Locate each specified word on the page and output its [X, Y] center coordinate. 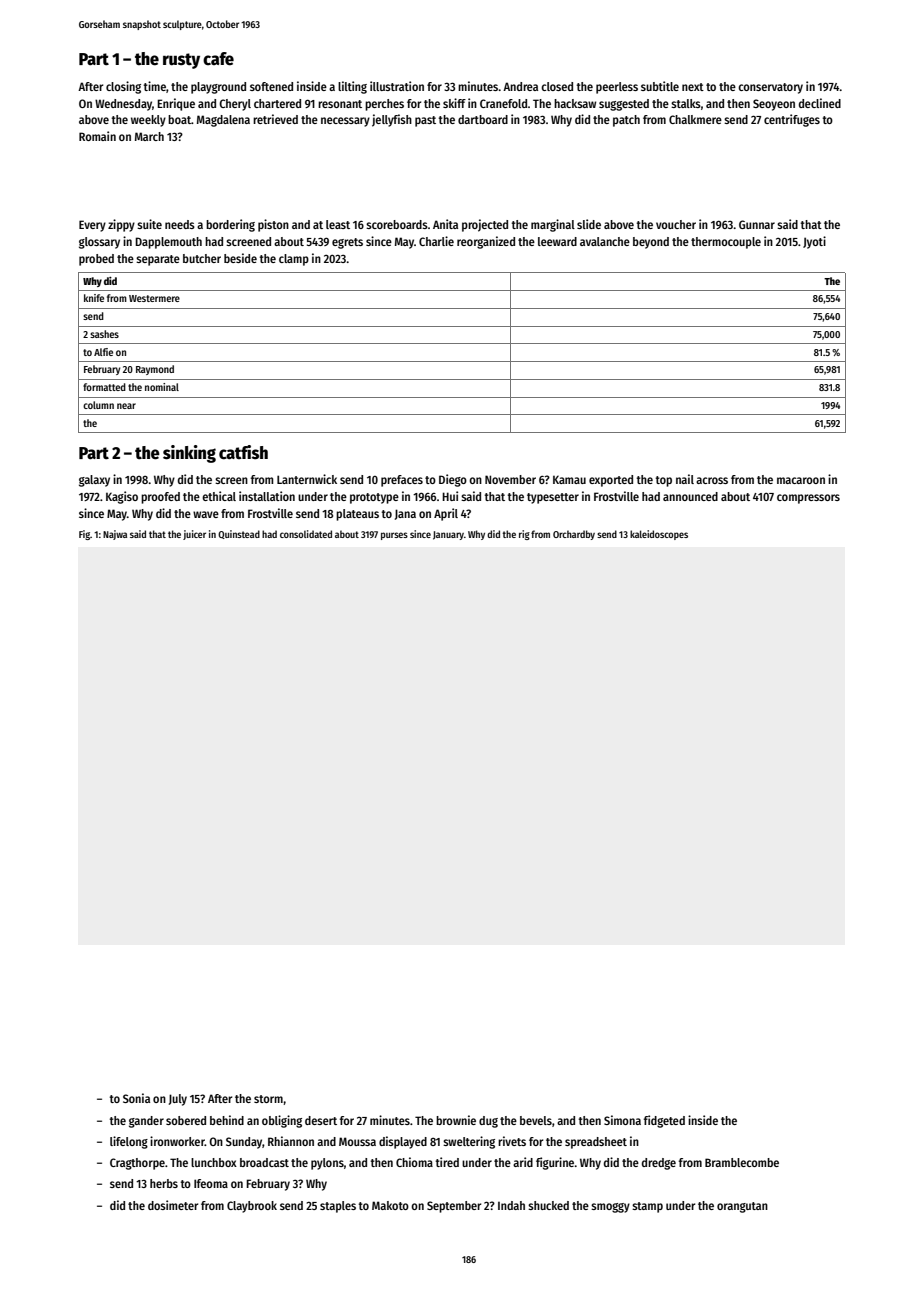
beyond [651, 243]
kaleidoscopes [659, 535]
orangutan [742, 1207]
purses [394, 536]
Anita [445, 224]
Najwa [115, 535]
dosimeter [173, 1205]
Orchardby [574, 535]
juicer [194, 535]
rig [524, 535]
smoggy [610, 1208]
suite [149, 224]
